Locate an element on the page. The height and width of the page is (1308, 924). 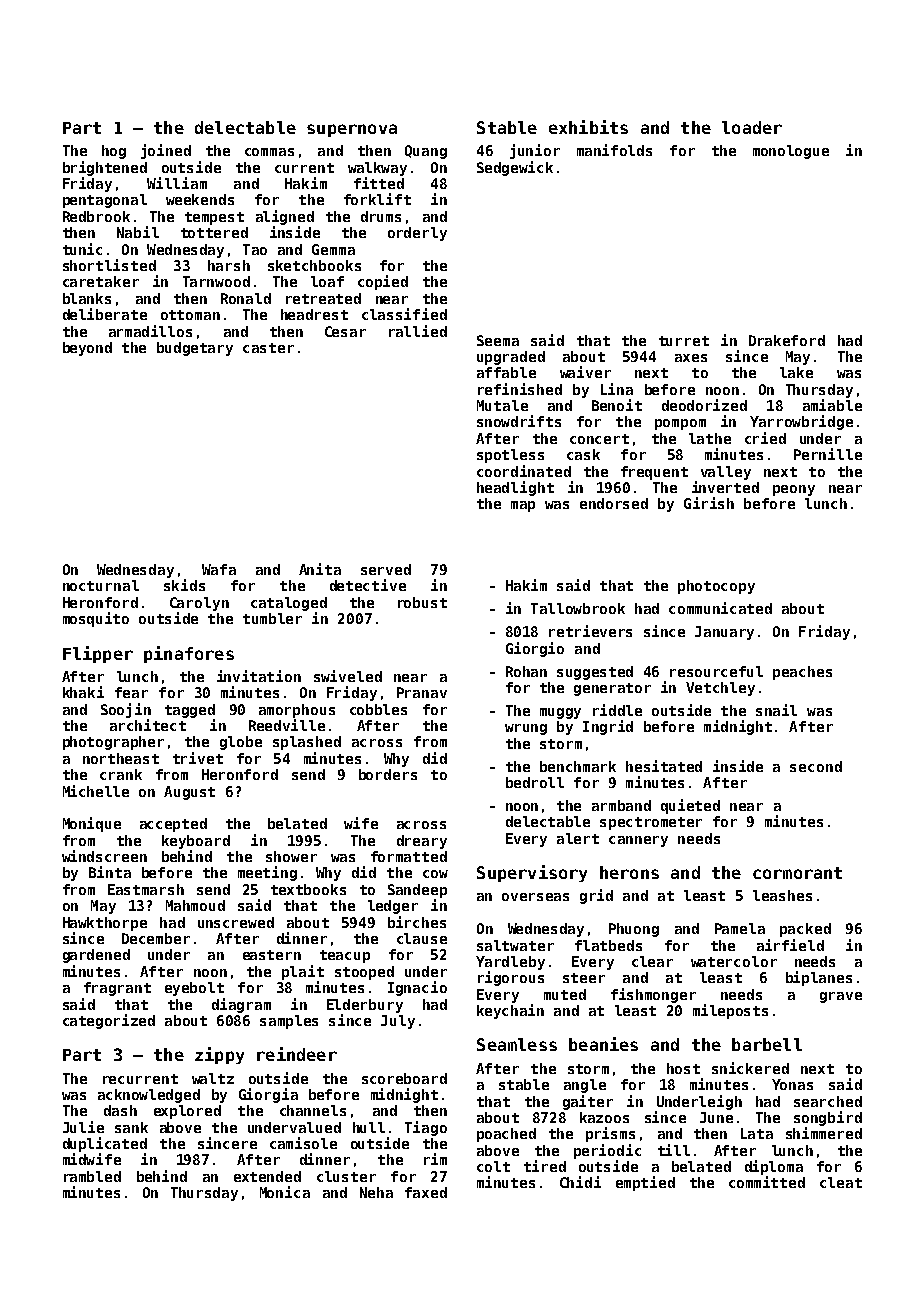
December is located at coordinates (156, 938).
